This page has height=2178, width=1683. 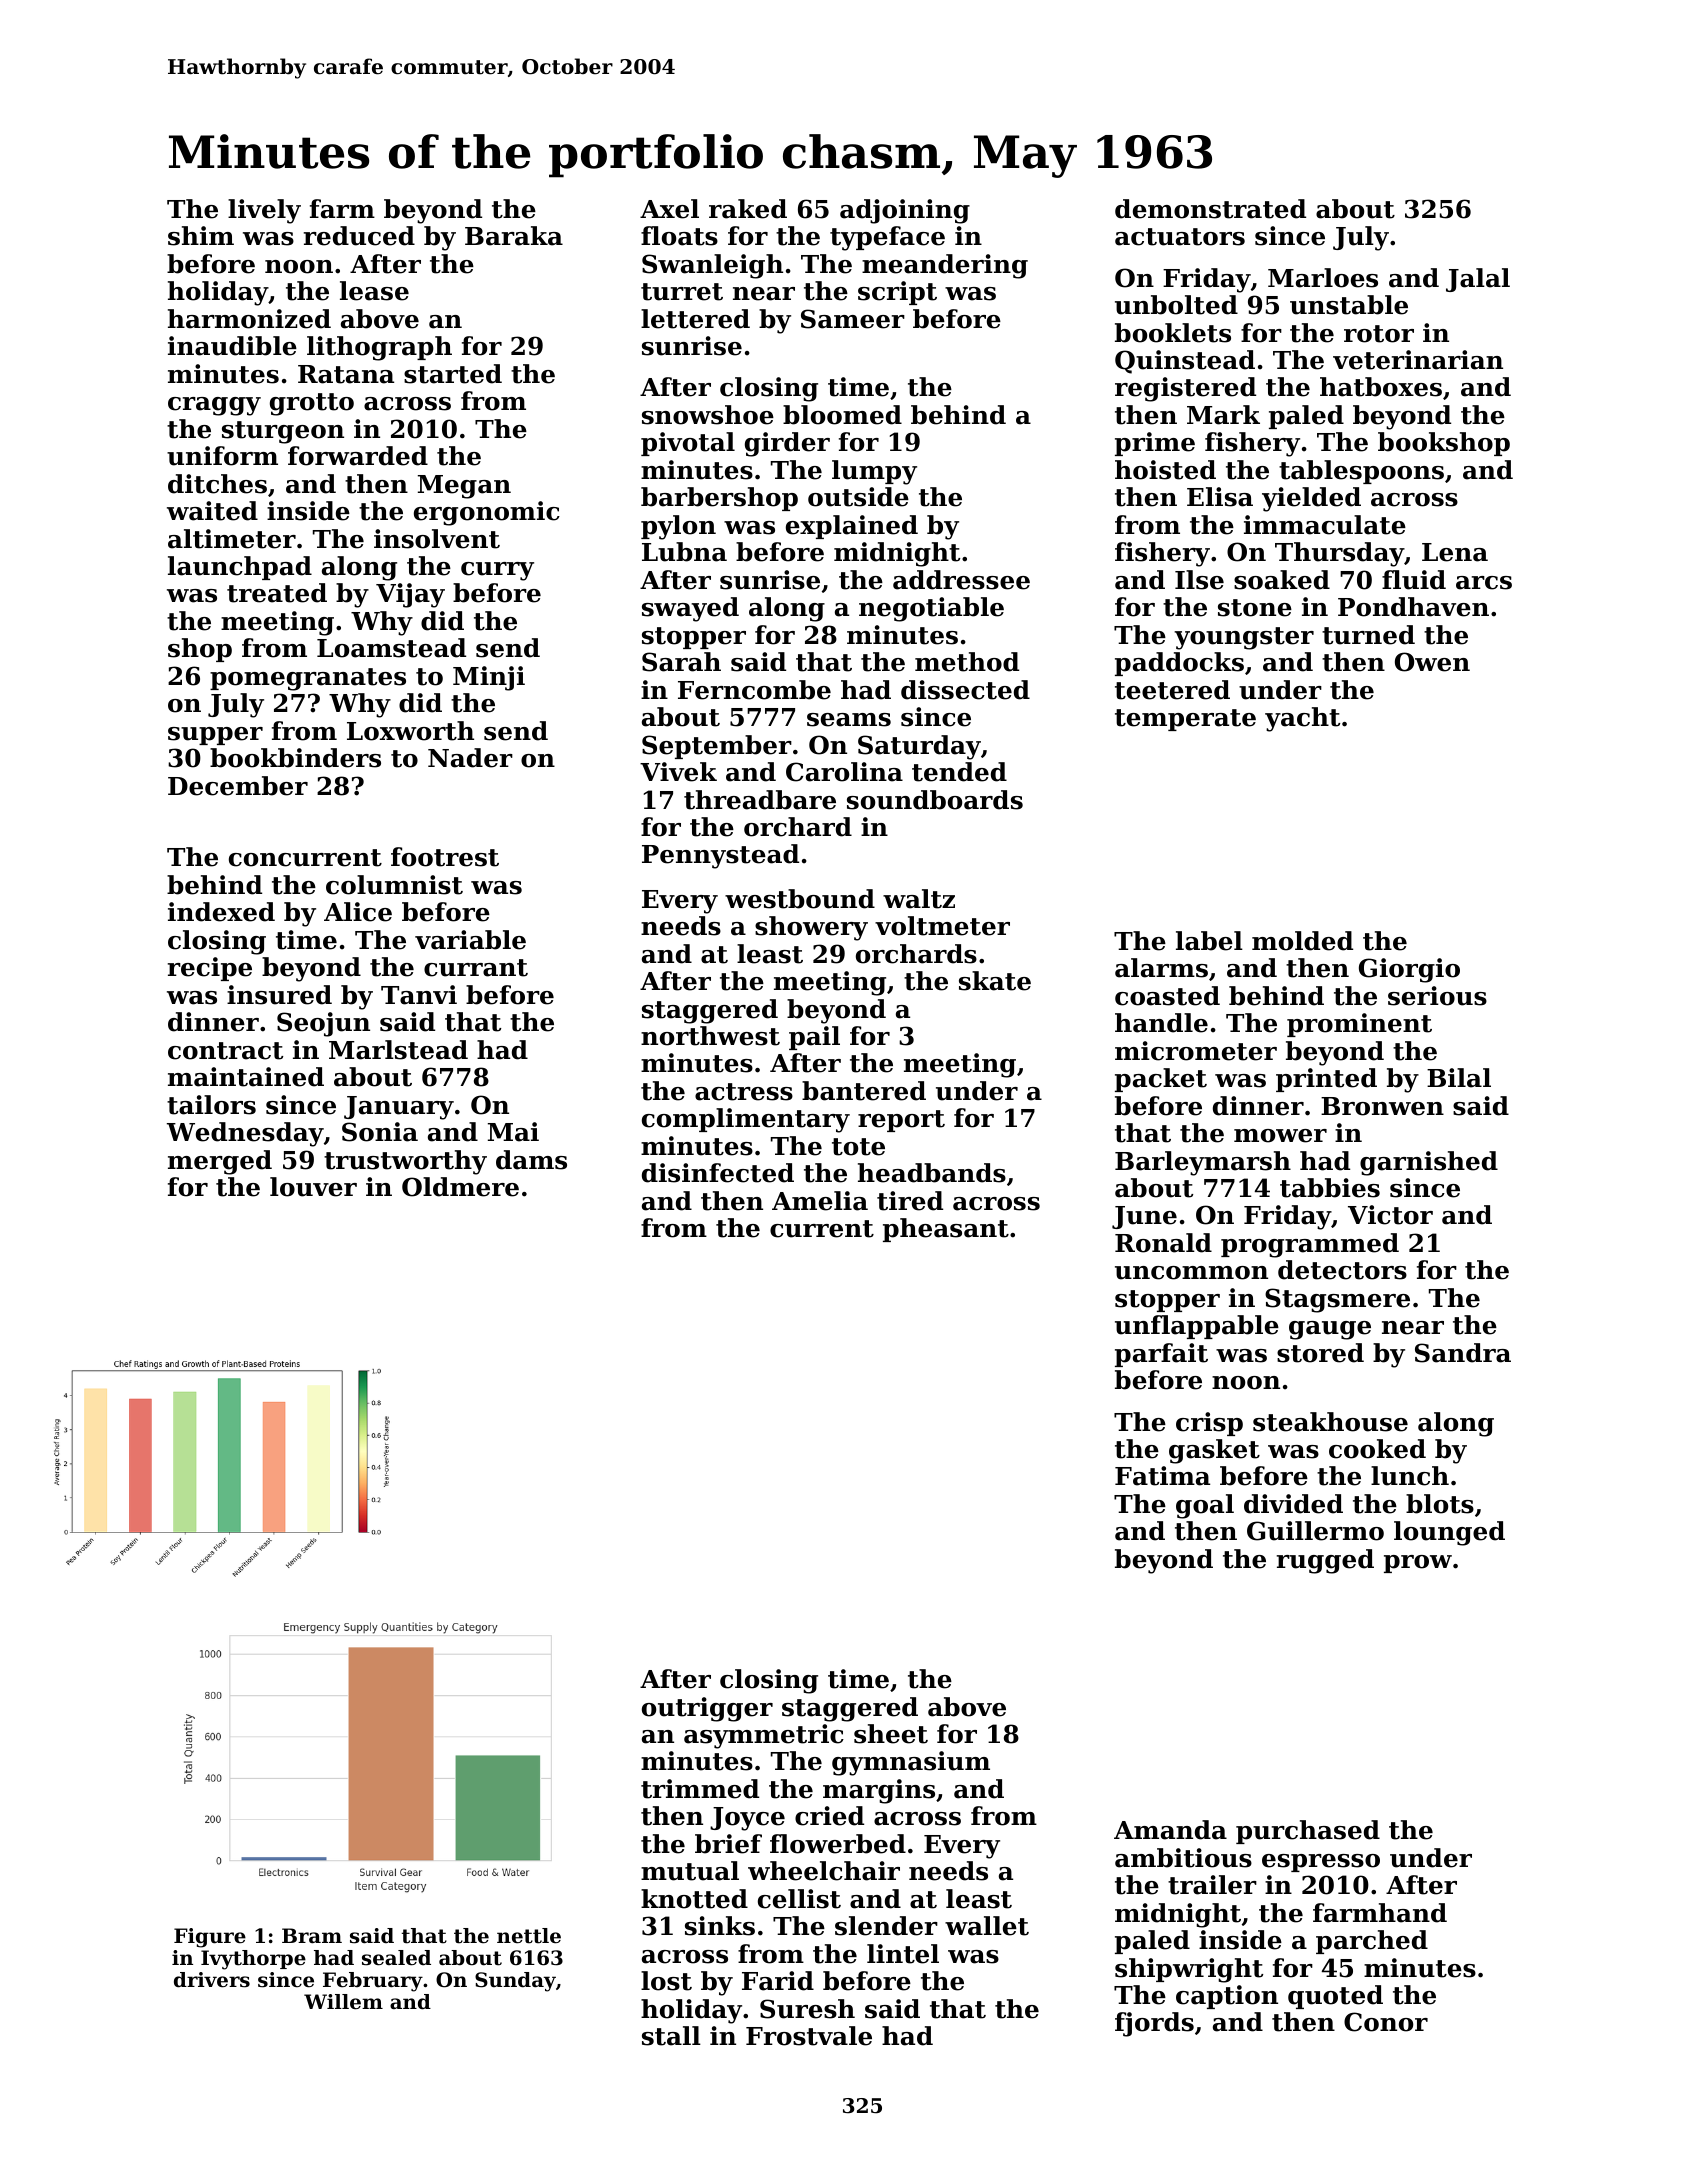 What do you see at coordinates (809, 2036) in the page?
I see `Frostvale` at bounding box center [809, 2036].
